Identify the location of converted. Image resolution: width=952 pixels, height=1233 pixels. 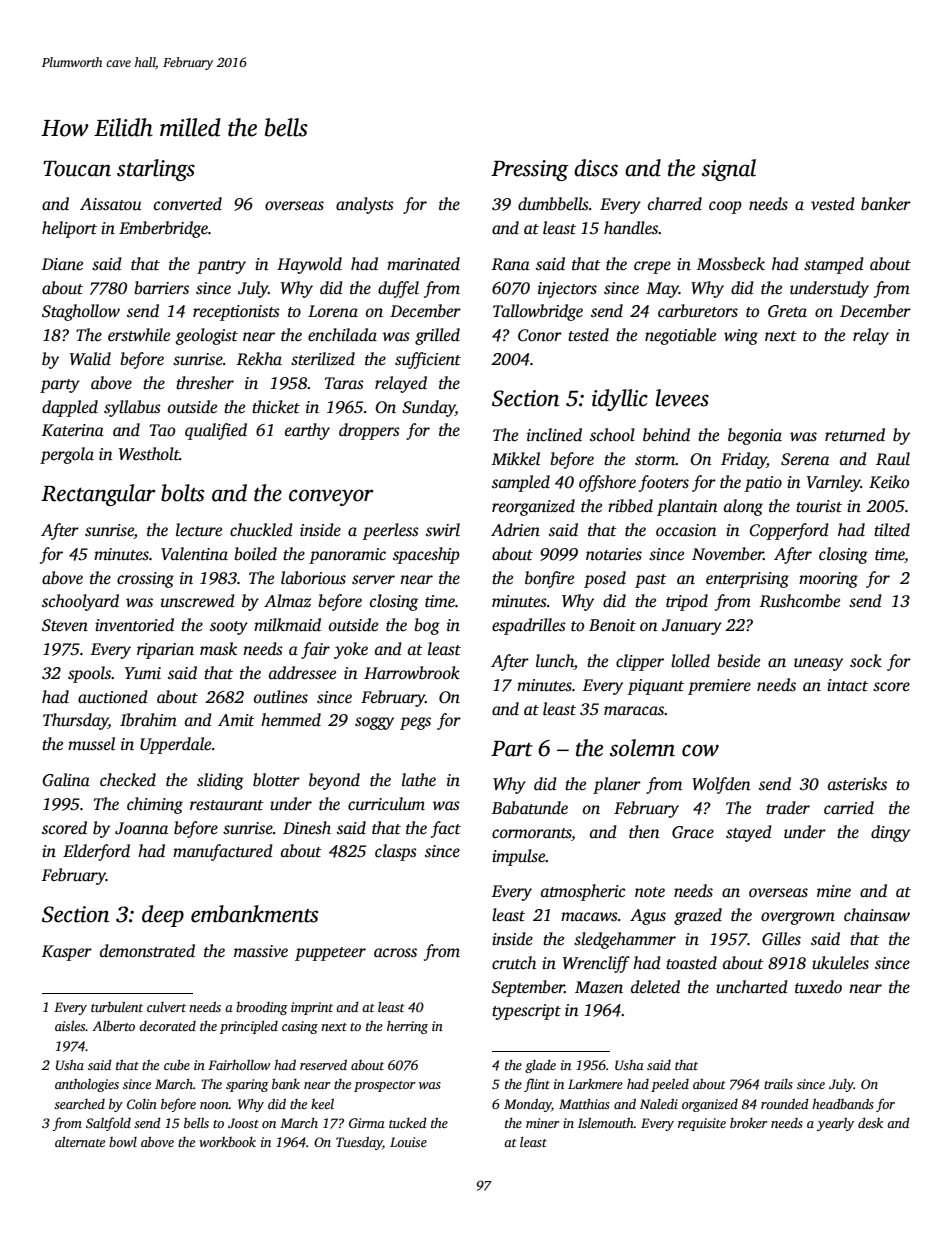
(188, 204).
